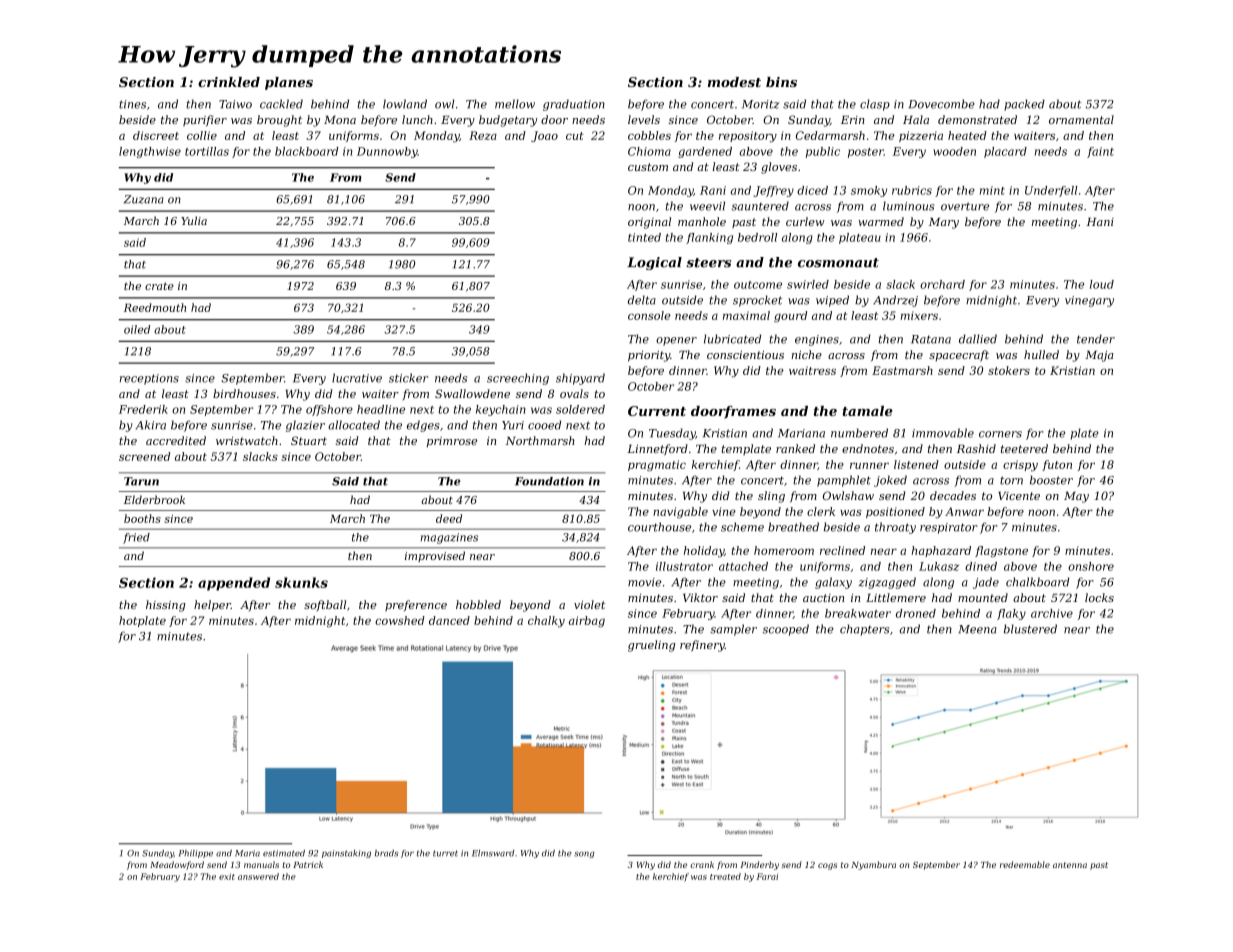  Describe the element at coordinates (244, 393) in the page. I see `birdhouses` at that location.
